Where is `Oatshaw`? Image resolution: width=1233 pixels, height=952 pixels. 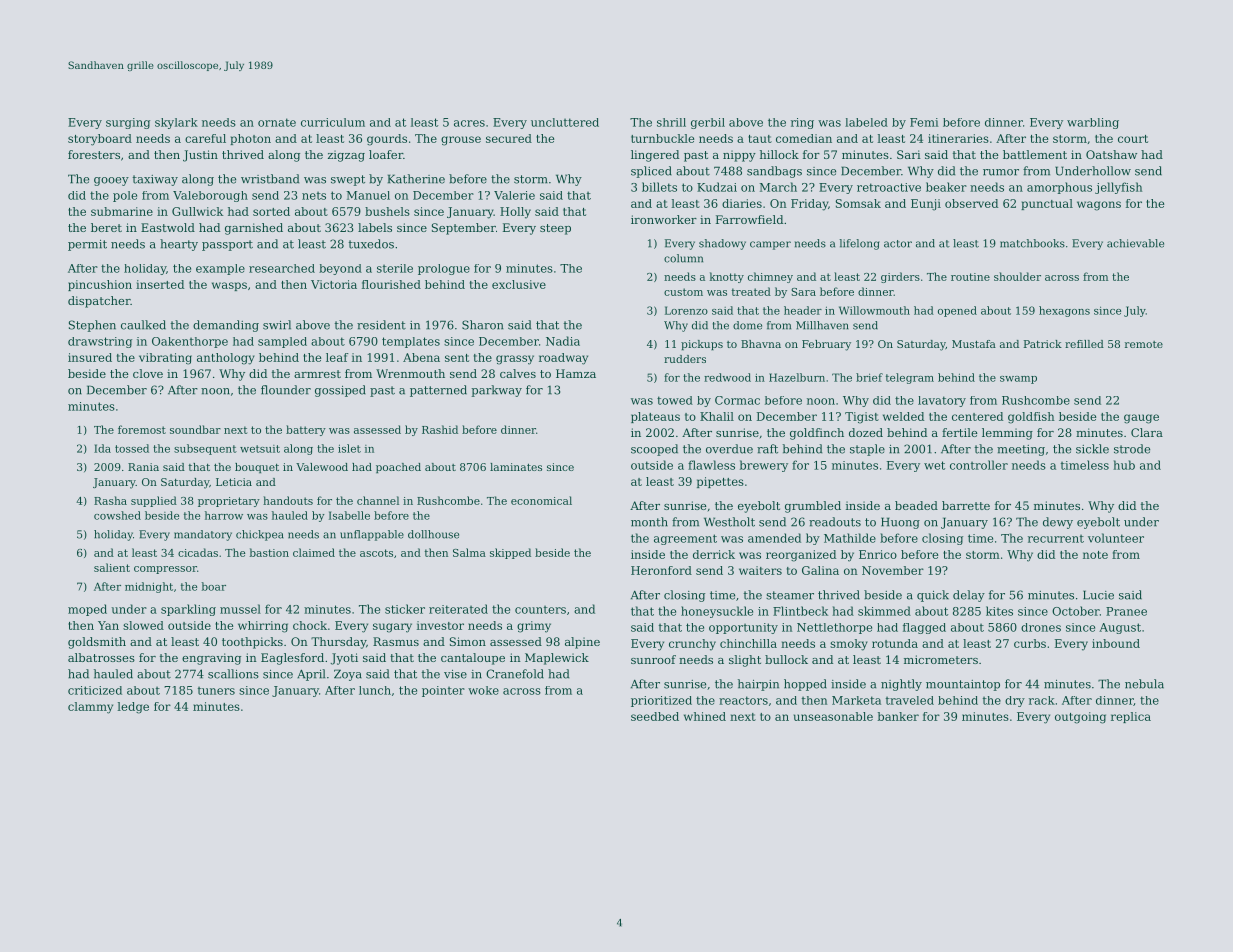
Oatshaw is located at coordinates (1111, 154).
